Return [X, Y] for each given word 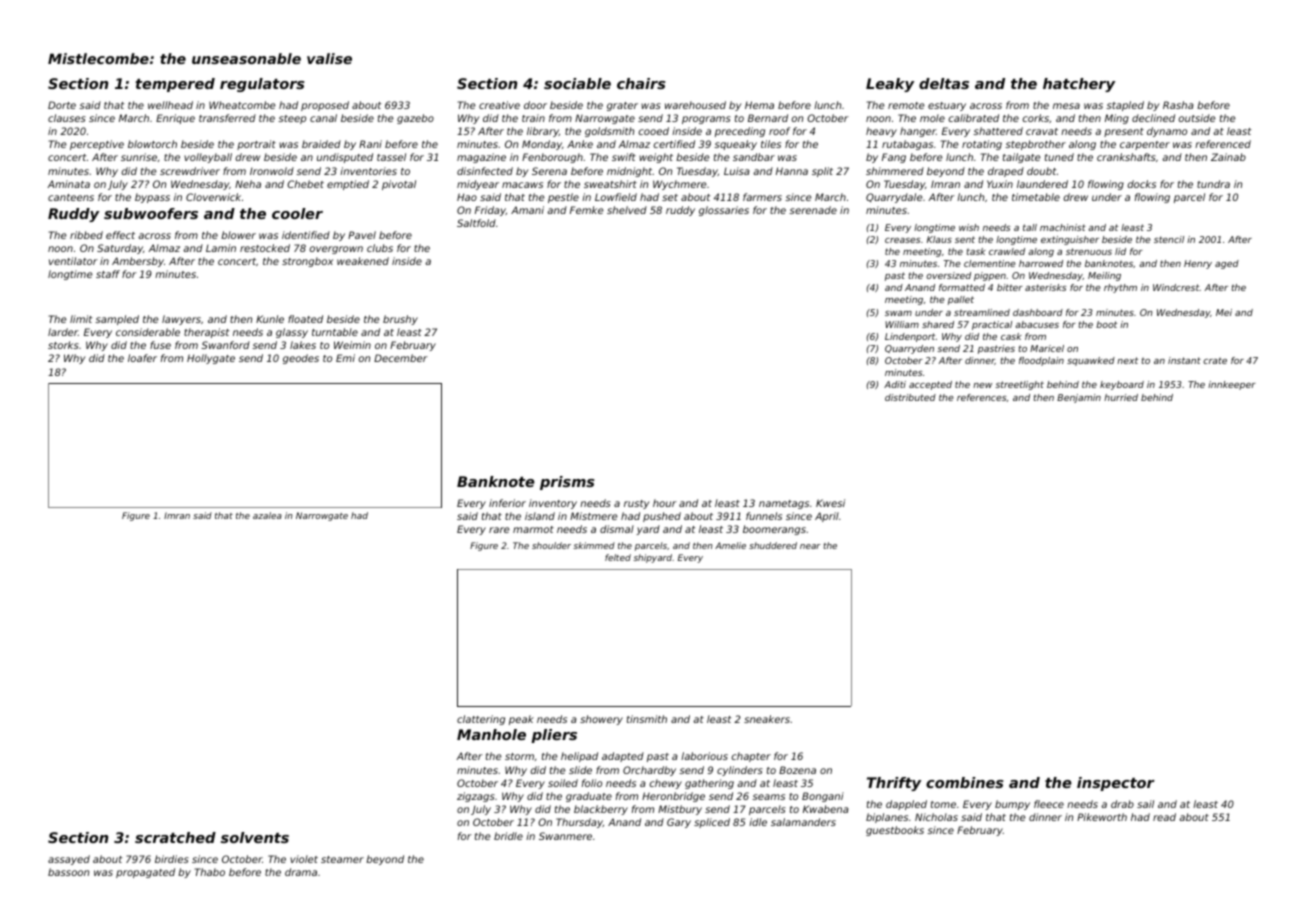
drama [301, 872]
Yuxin [1000, 184]
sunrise [139, 157]
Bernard [768, 118]
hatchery [1079, 85]
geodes [301, 359]
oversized [948, 275]
